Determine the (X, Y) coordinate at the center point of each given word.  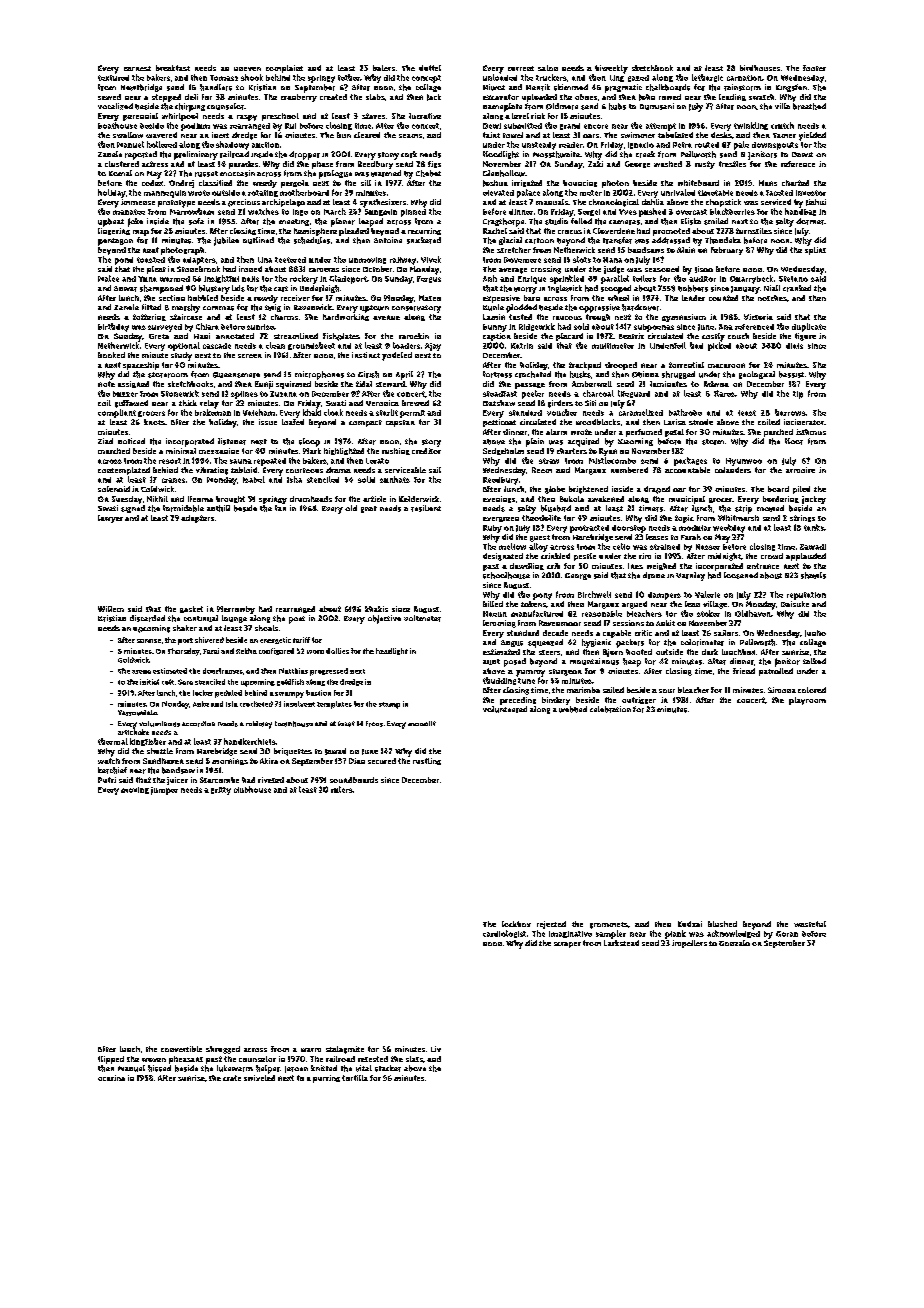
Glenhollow (504, 173)
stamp (389, 705)
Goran (787, 934)
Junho (815, 633)
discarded (147, 618)
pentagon (115, 242)
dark (710, 652)
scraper (567, 945)
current (521, 68)
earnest (137, 68)
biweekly (611, 69)
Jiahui (816, 202)
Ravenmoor (560, 623)
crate (232, 1078)
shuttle (160, 751)
